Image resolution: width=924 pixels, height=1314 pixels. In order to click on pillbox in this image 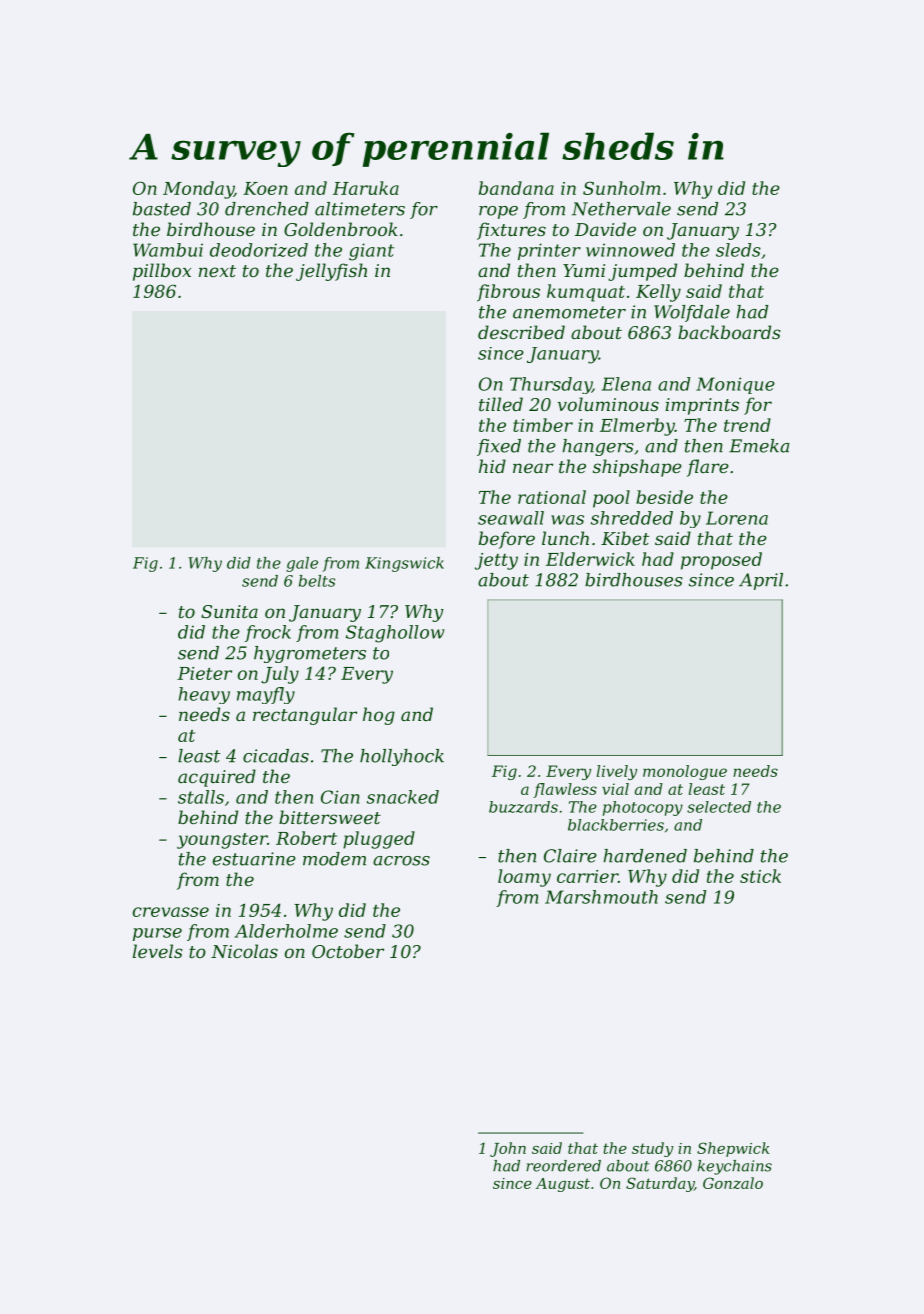, I will do `click(162, 272)`.
